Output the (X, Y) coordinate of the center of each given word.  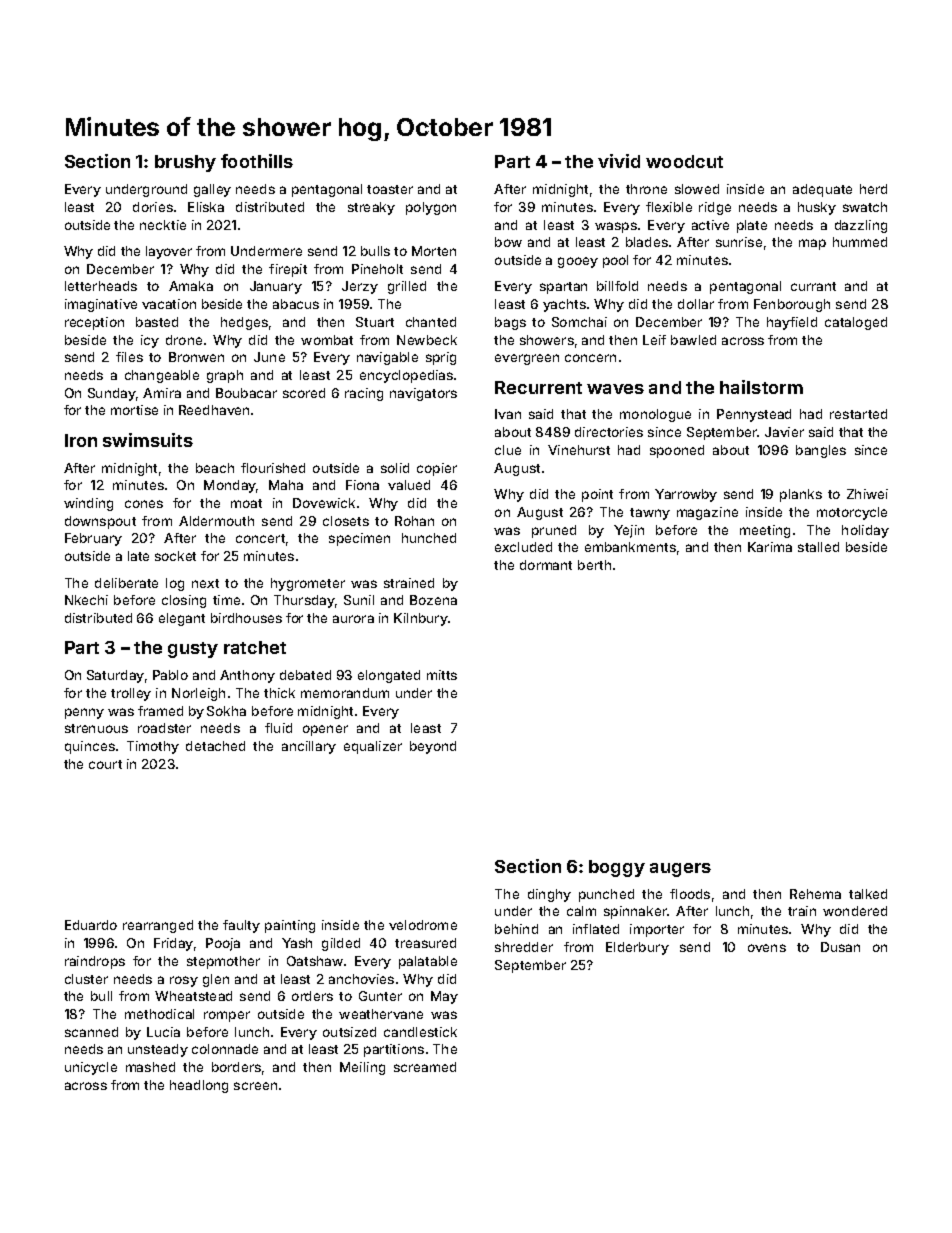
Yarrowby (686, 495)
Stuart (375, 322)
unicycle (91, 1068)
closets (346, 521)
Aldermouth (216, 521)
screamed (425, 1067)
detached (215, 746)
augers (680, 870)
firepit (288, 270)
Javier (784, 432)
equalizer (373, 747)
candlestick (420, 1032)
